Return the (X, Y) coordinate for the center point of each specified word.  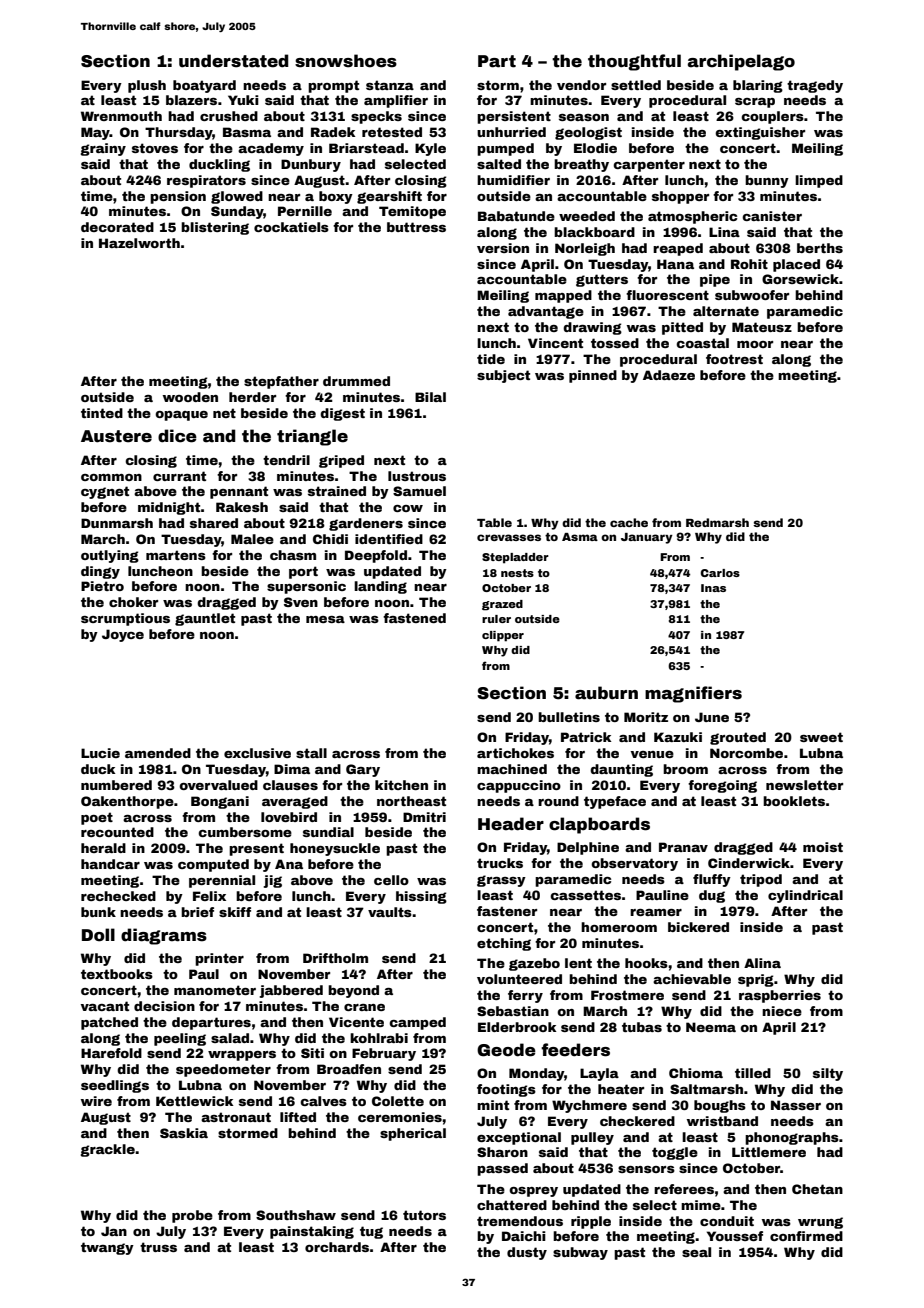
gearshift (389, 197)
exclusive (257, 753)
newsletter (804, 785)
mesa (325, 619)
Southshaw (296, 1215)
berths (820, 248)
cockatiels (291, 227)
